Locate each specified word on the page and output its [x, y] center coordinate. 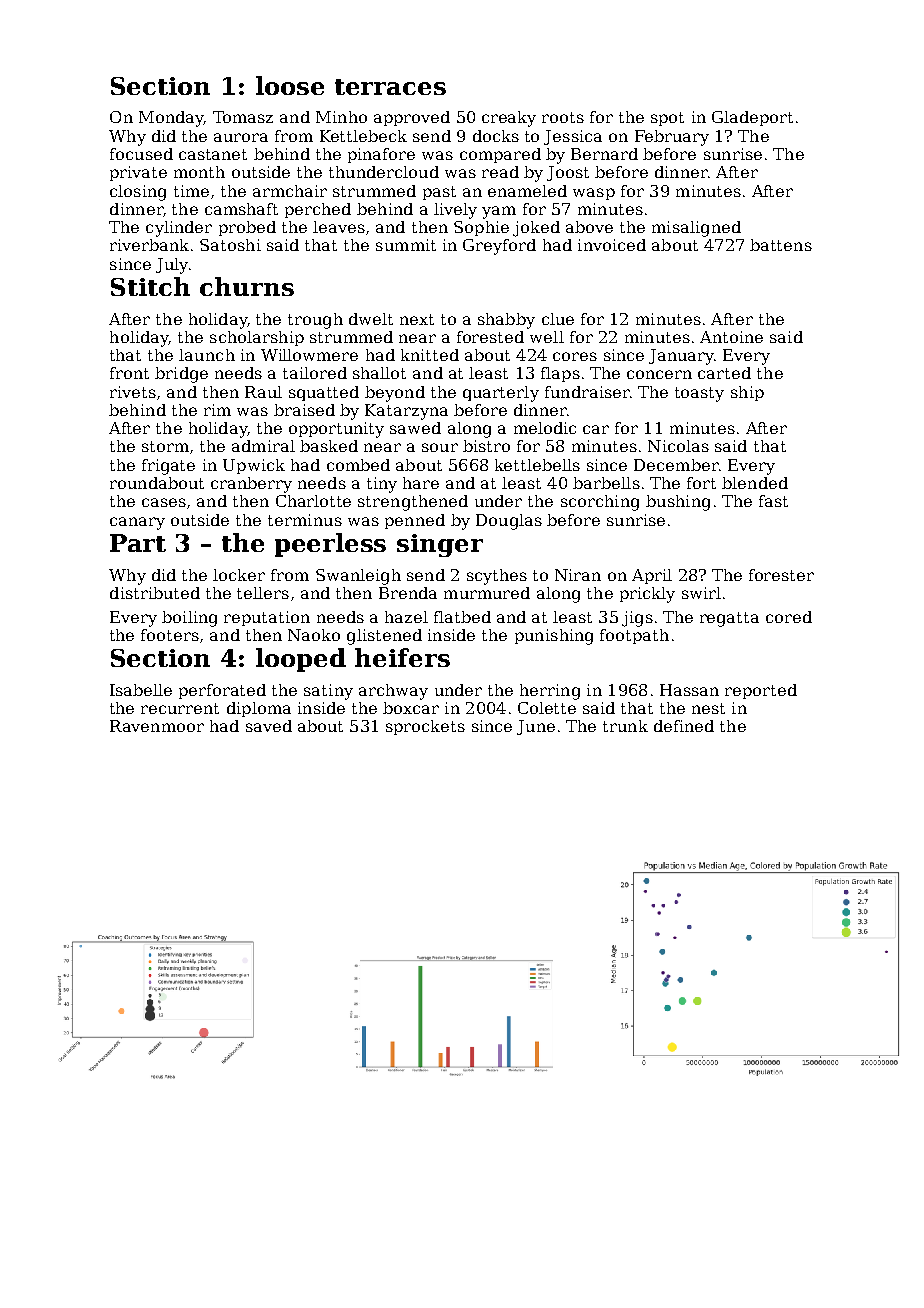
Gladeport [752, 118]
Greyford [499, 247]
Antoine [731, 337]
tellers [263, 593]
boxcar [411, 708]
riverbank [149, 245]
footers [170, 635]
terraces [390, 87]
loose [290, 85]
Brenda [408, 593]
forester [781, 575]
